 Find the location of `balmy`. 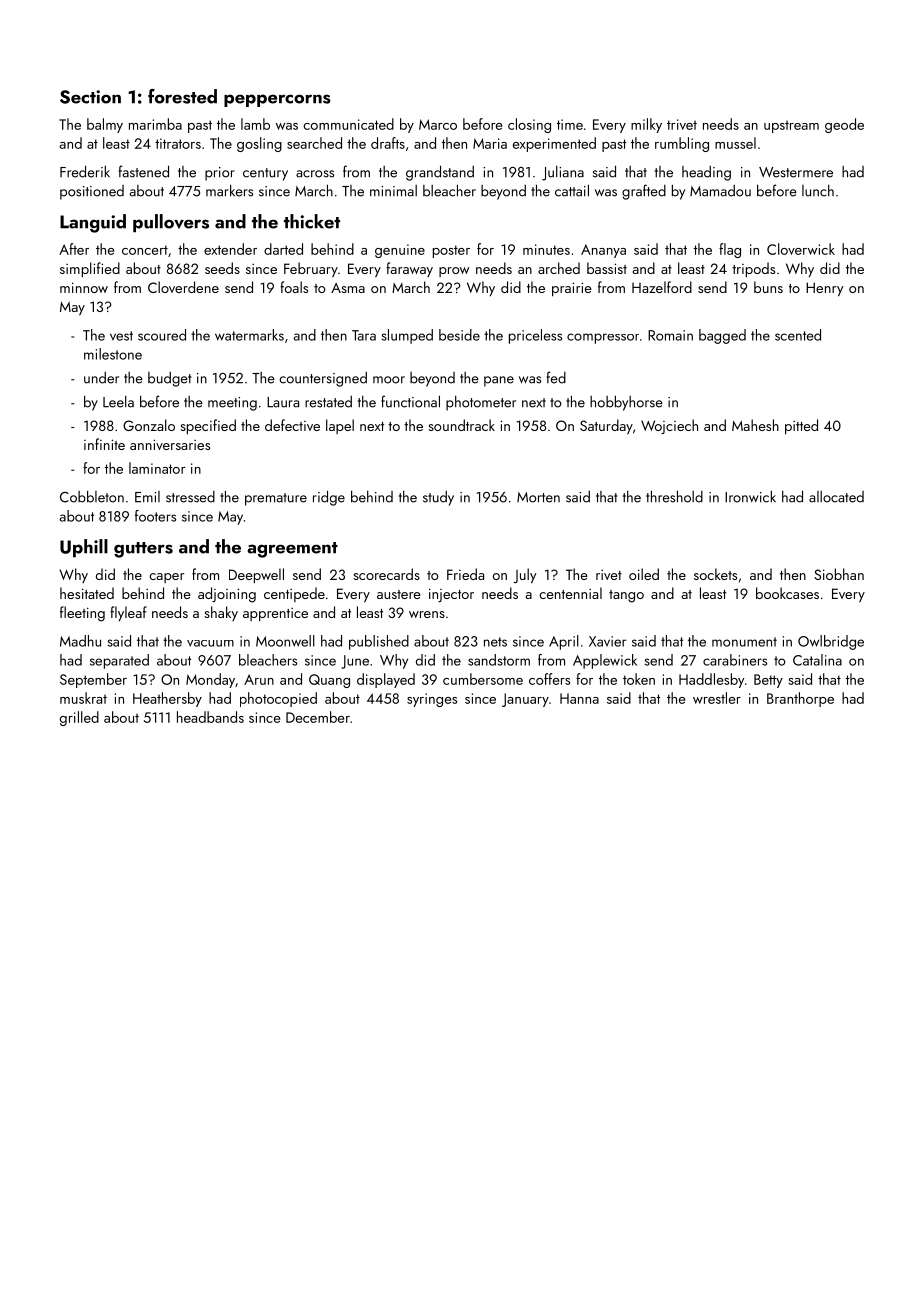

balmy is located at coordinates (105, 125).
